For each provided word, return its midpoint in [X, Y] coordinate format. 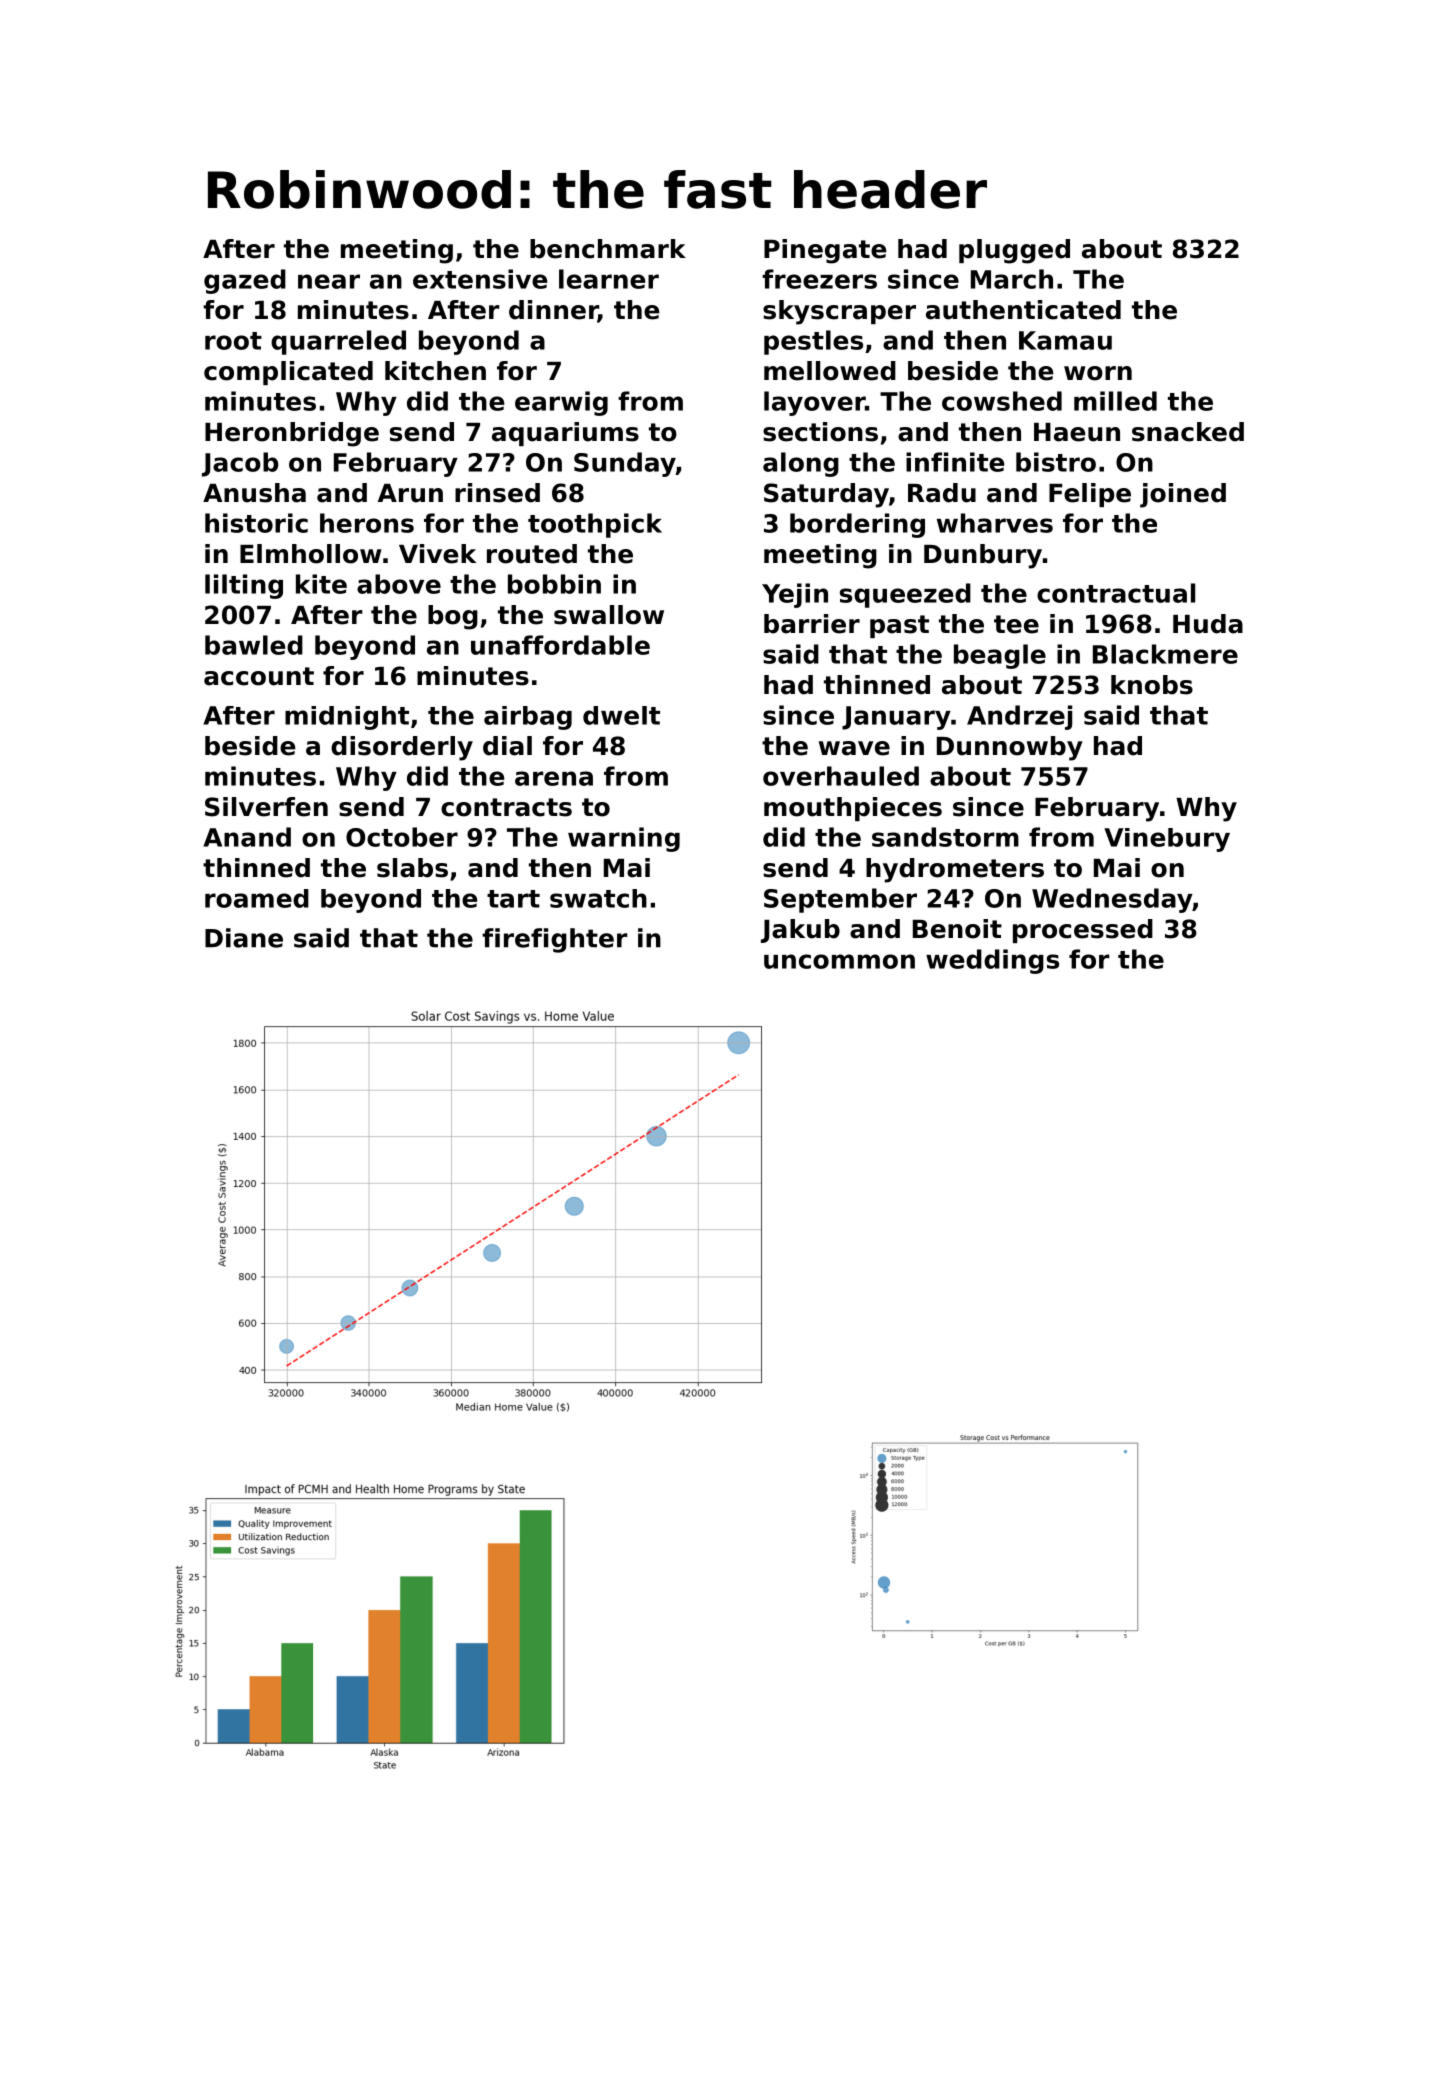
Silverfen [266, 807]
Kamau [1065, 340]
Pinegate [825, 251]
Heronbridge [292, 434]
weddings [992, 961]
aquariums [565, 434]
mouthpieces [853, 809]
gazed [245, 281]
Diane [244, 938]
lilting [244, 586]
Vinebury [1167, 840]
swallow [609, 615]
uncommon [839, 961]
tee [1016, 624]
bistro [1056, 462]
